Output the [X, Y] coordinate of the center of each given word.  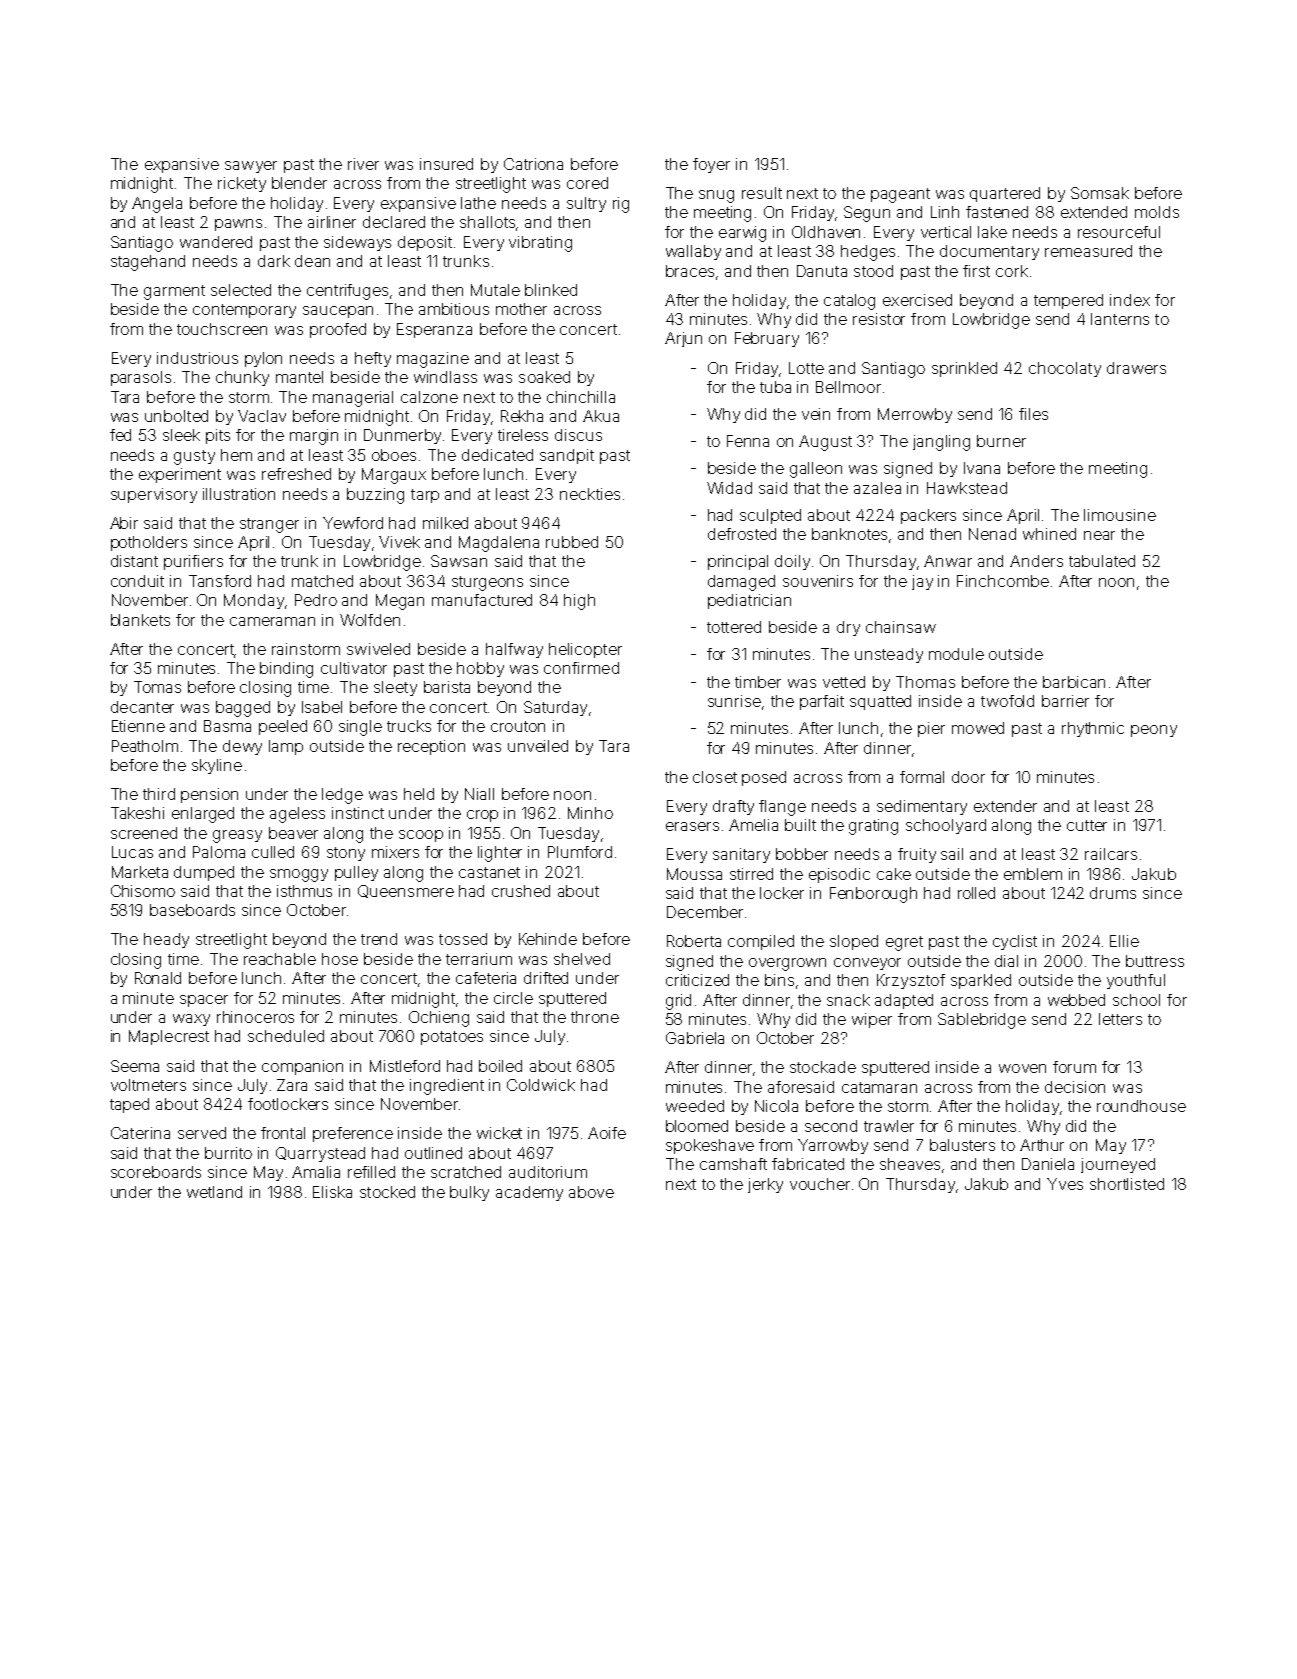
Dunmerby [402, 436]
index [1130, 300]
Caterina [140, 1133]
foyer [711, 165]
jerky [765, 1185]
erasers [692, 826]
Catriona [533, 164]
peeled [283, 727]
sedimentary [922, 807]
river [363, 164]
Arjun [683, 339]
